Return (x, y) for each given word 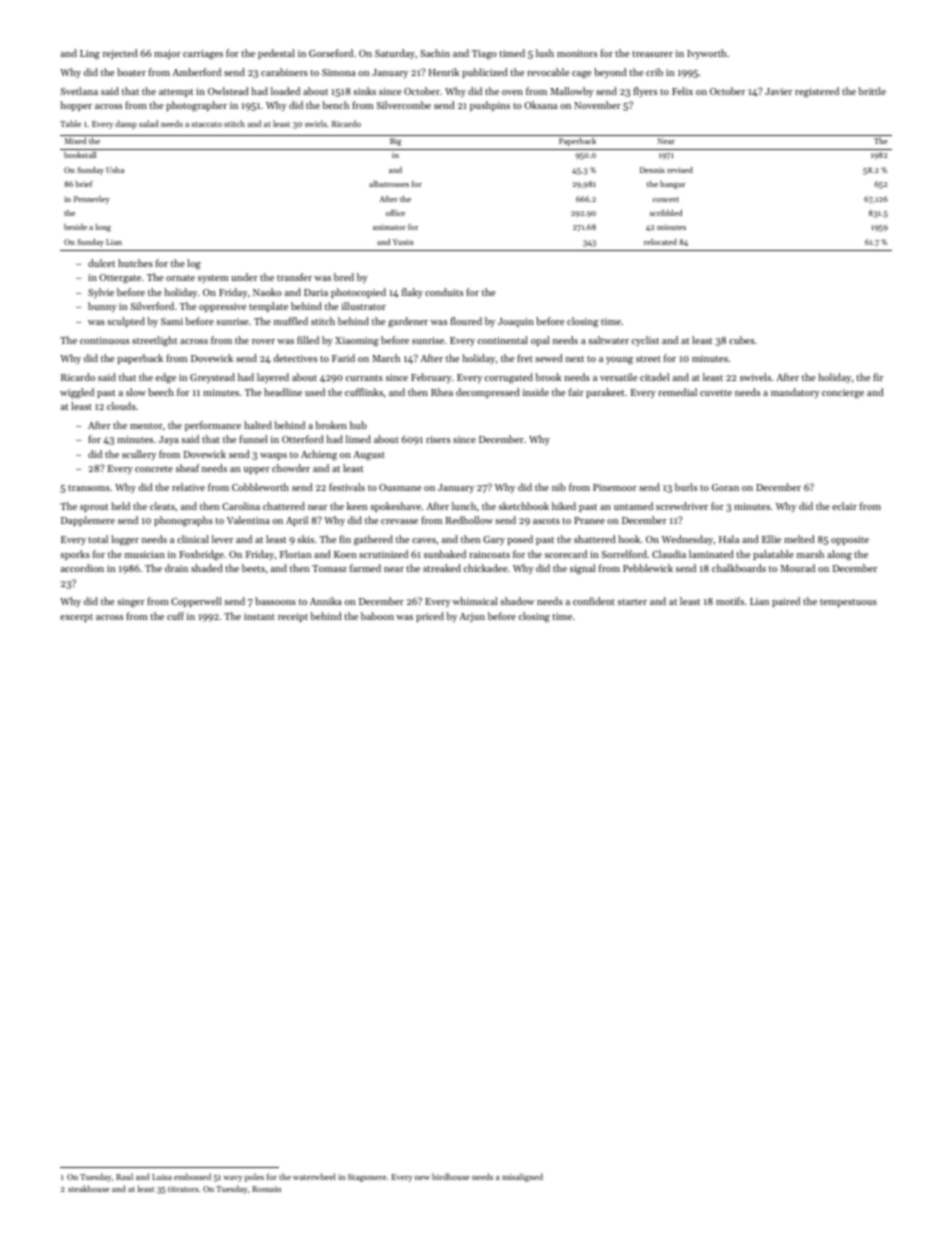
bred (344, 277)
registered (817, 92)
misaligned (522, 1177)
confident (594, 601)
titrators (183, 1189)
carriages (203, 55)
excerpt (76, 618)
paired (786, 602)
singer (131, 603)
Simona (339, 72)
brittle (872, 91)
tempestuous (848, 603)
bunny (102, 307)
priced (430, 617)
